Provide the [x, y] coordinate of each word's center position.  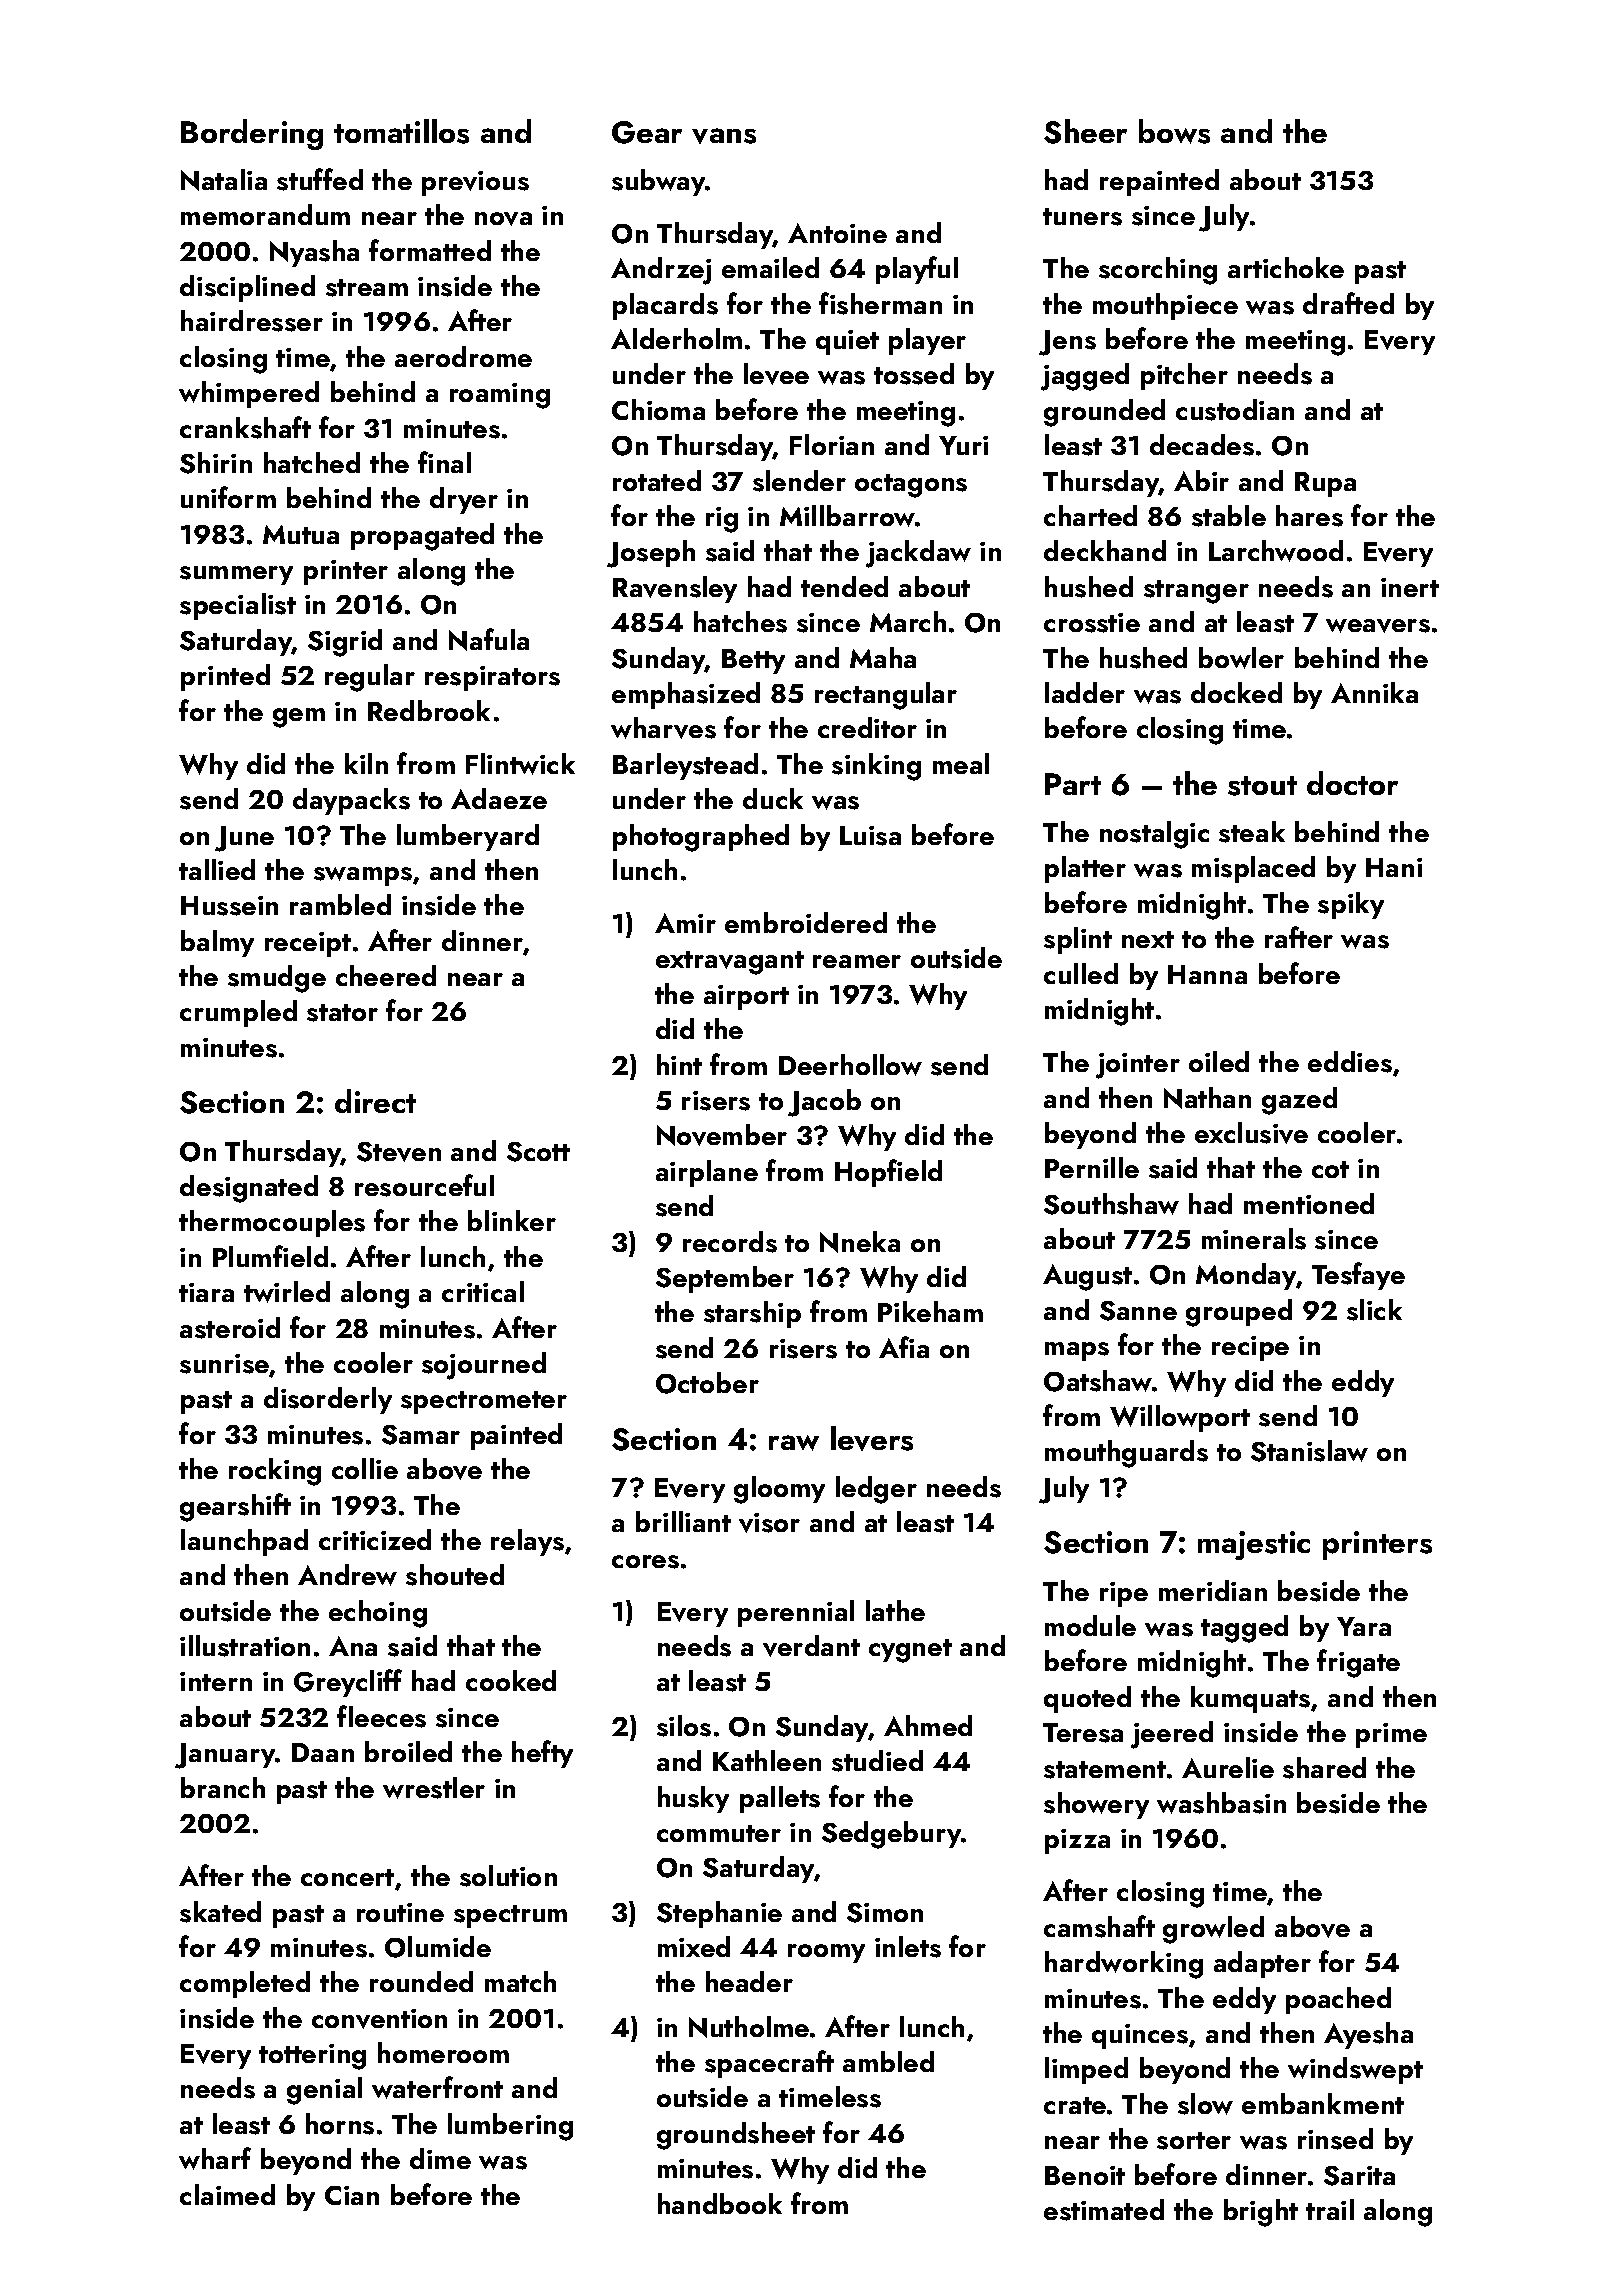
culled [1081, 973]
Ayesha [1368, 2035]
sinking [876, 767]
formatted [430, 250]
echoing [378, 1614]
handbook [720, 2203]
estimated [1104, 2210]
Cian [352, 2195]
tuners [1082, 217]
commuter [719, 1833]
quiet [847, 342]
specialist [238, 606]
